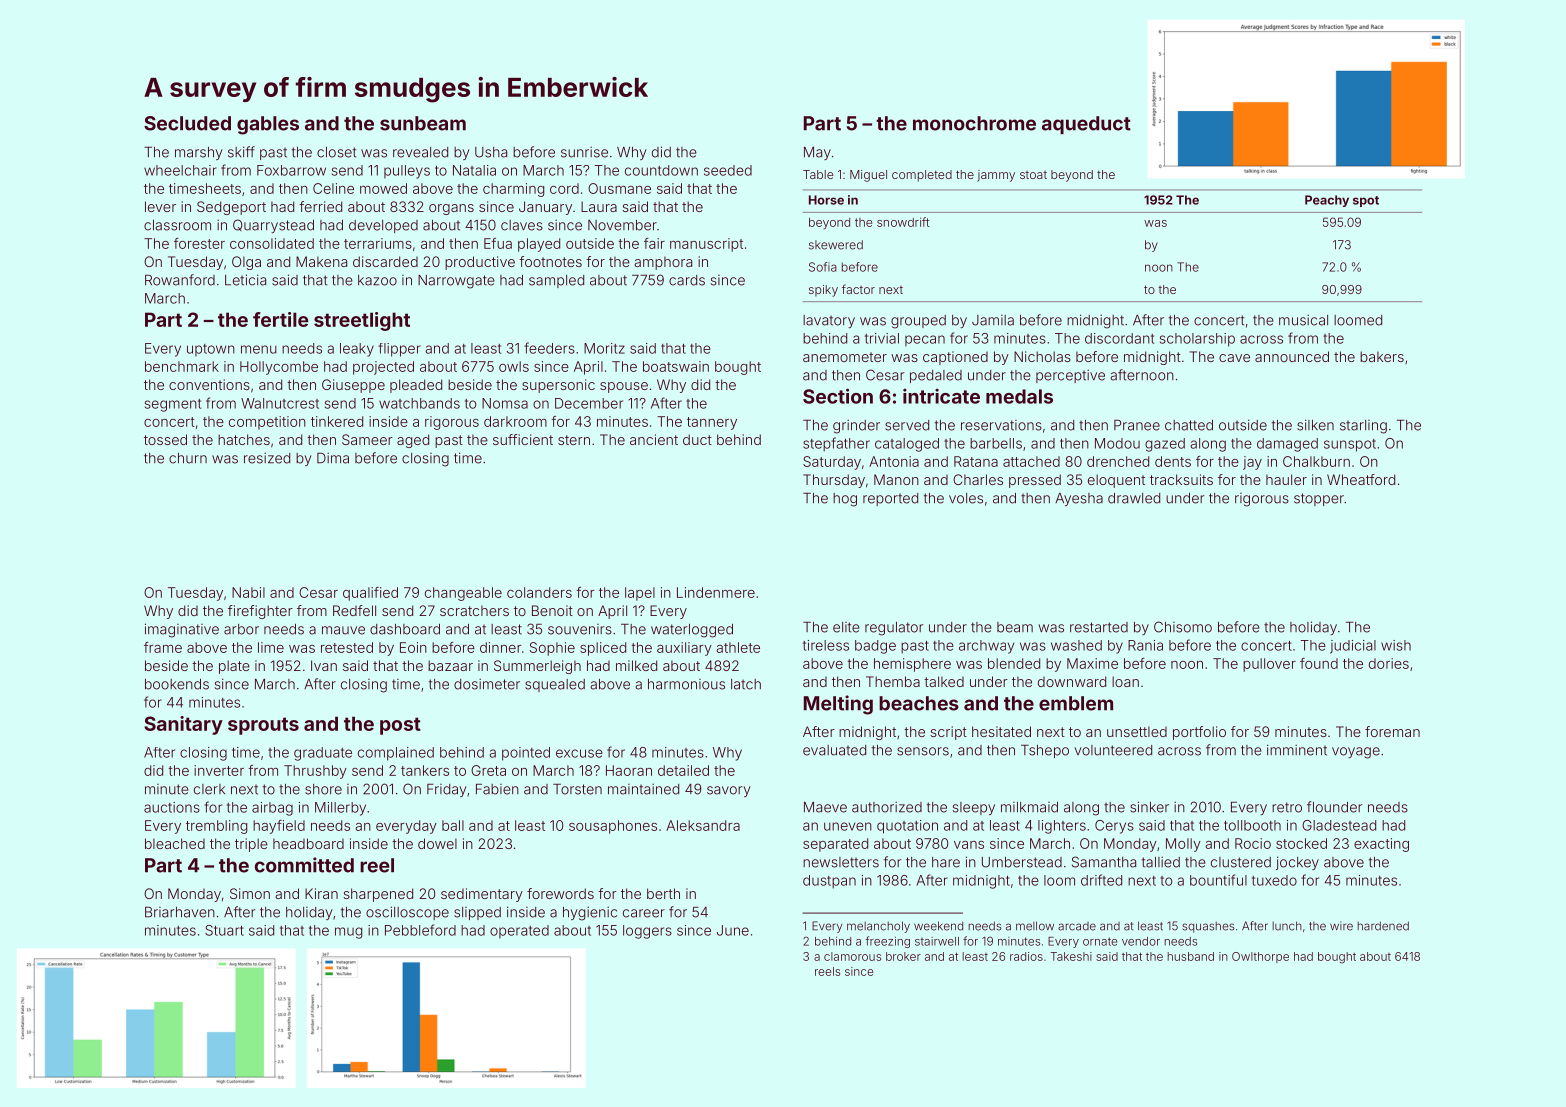 This image has height=1107, width=1566. I want to click on seeded, so click(728, 170).
